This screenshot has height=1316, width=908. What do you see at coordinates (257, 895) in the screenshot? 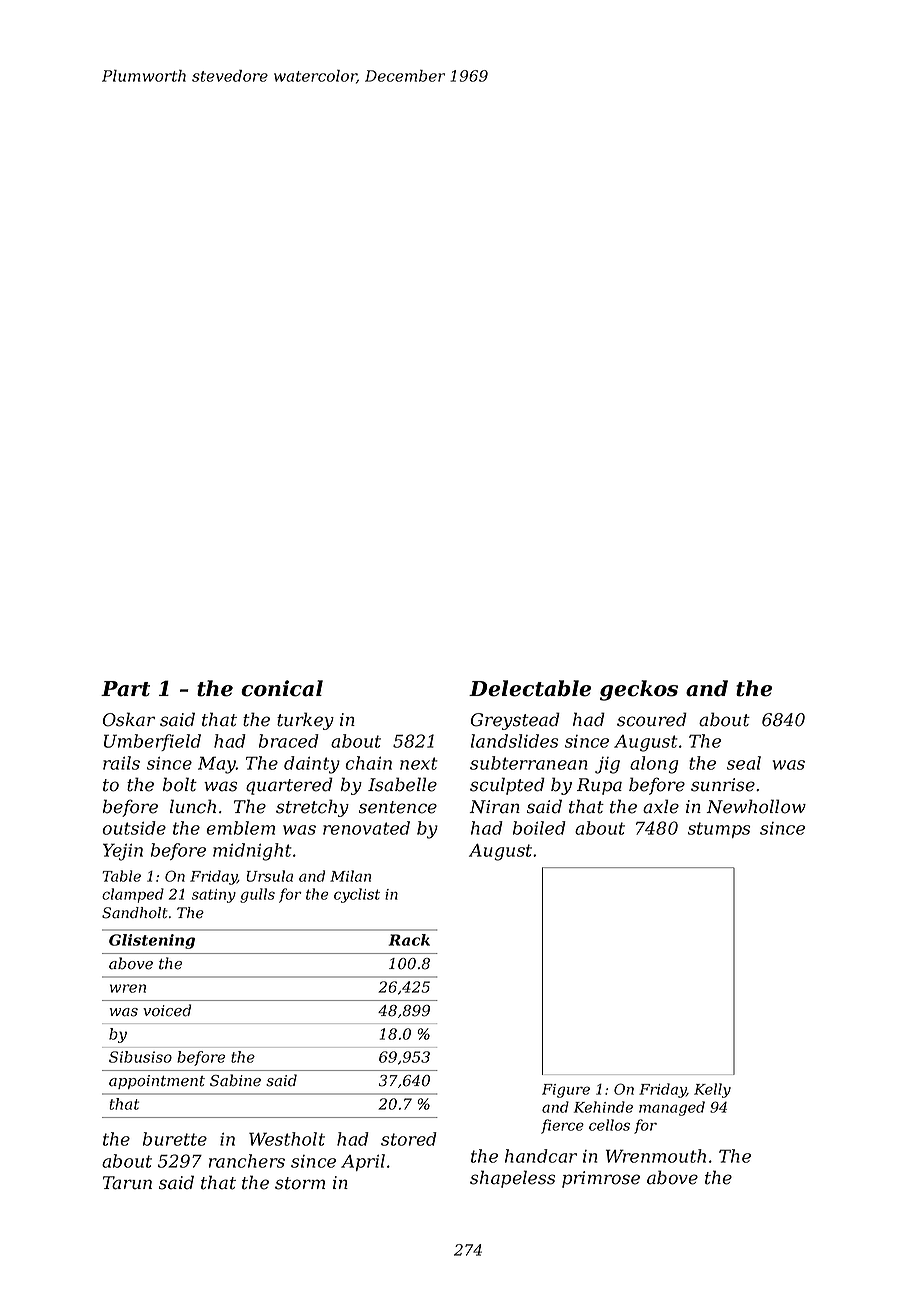
I see `gulls` at bounding box center [257, 895].
